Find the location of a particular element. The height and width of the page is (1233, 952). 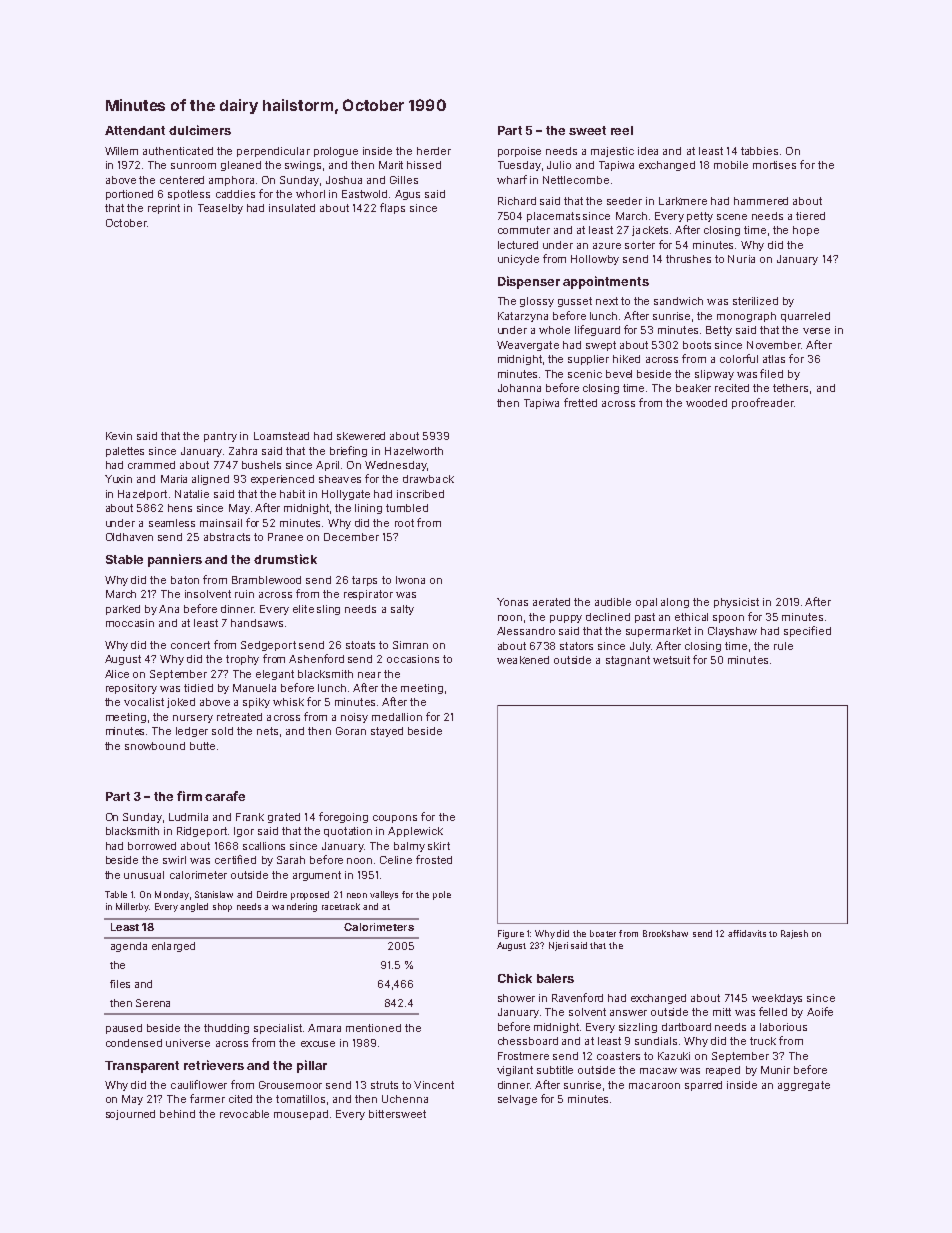

valleys is located at coordinates (384, 895).
